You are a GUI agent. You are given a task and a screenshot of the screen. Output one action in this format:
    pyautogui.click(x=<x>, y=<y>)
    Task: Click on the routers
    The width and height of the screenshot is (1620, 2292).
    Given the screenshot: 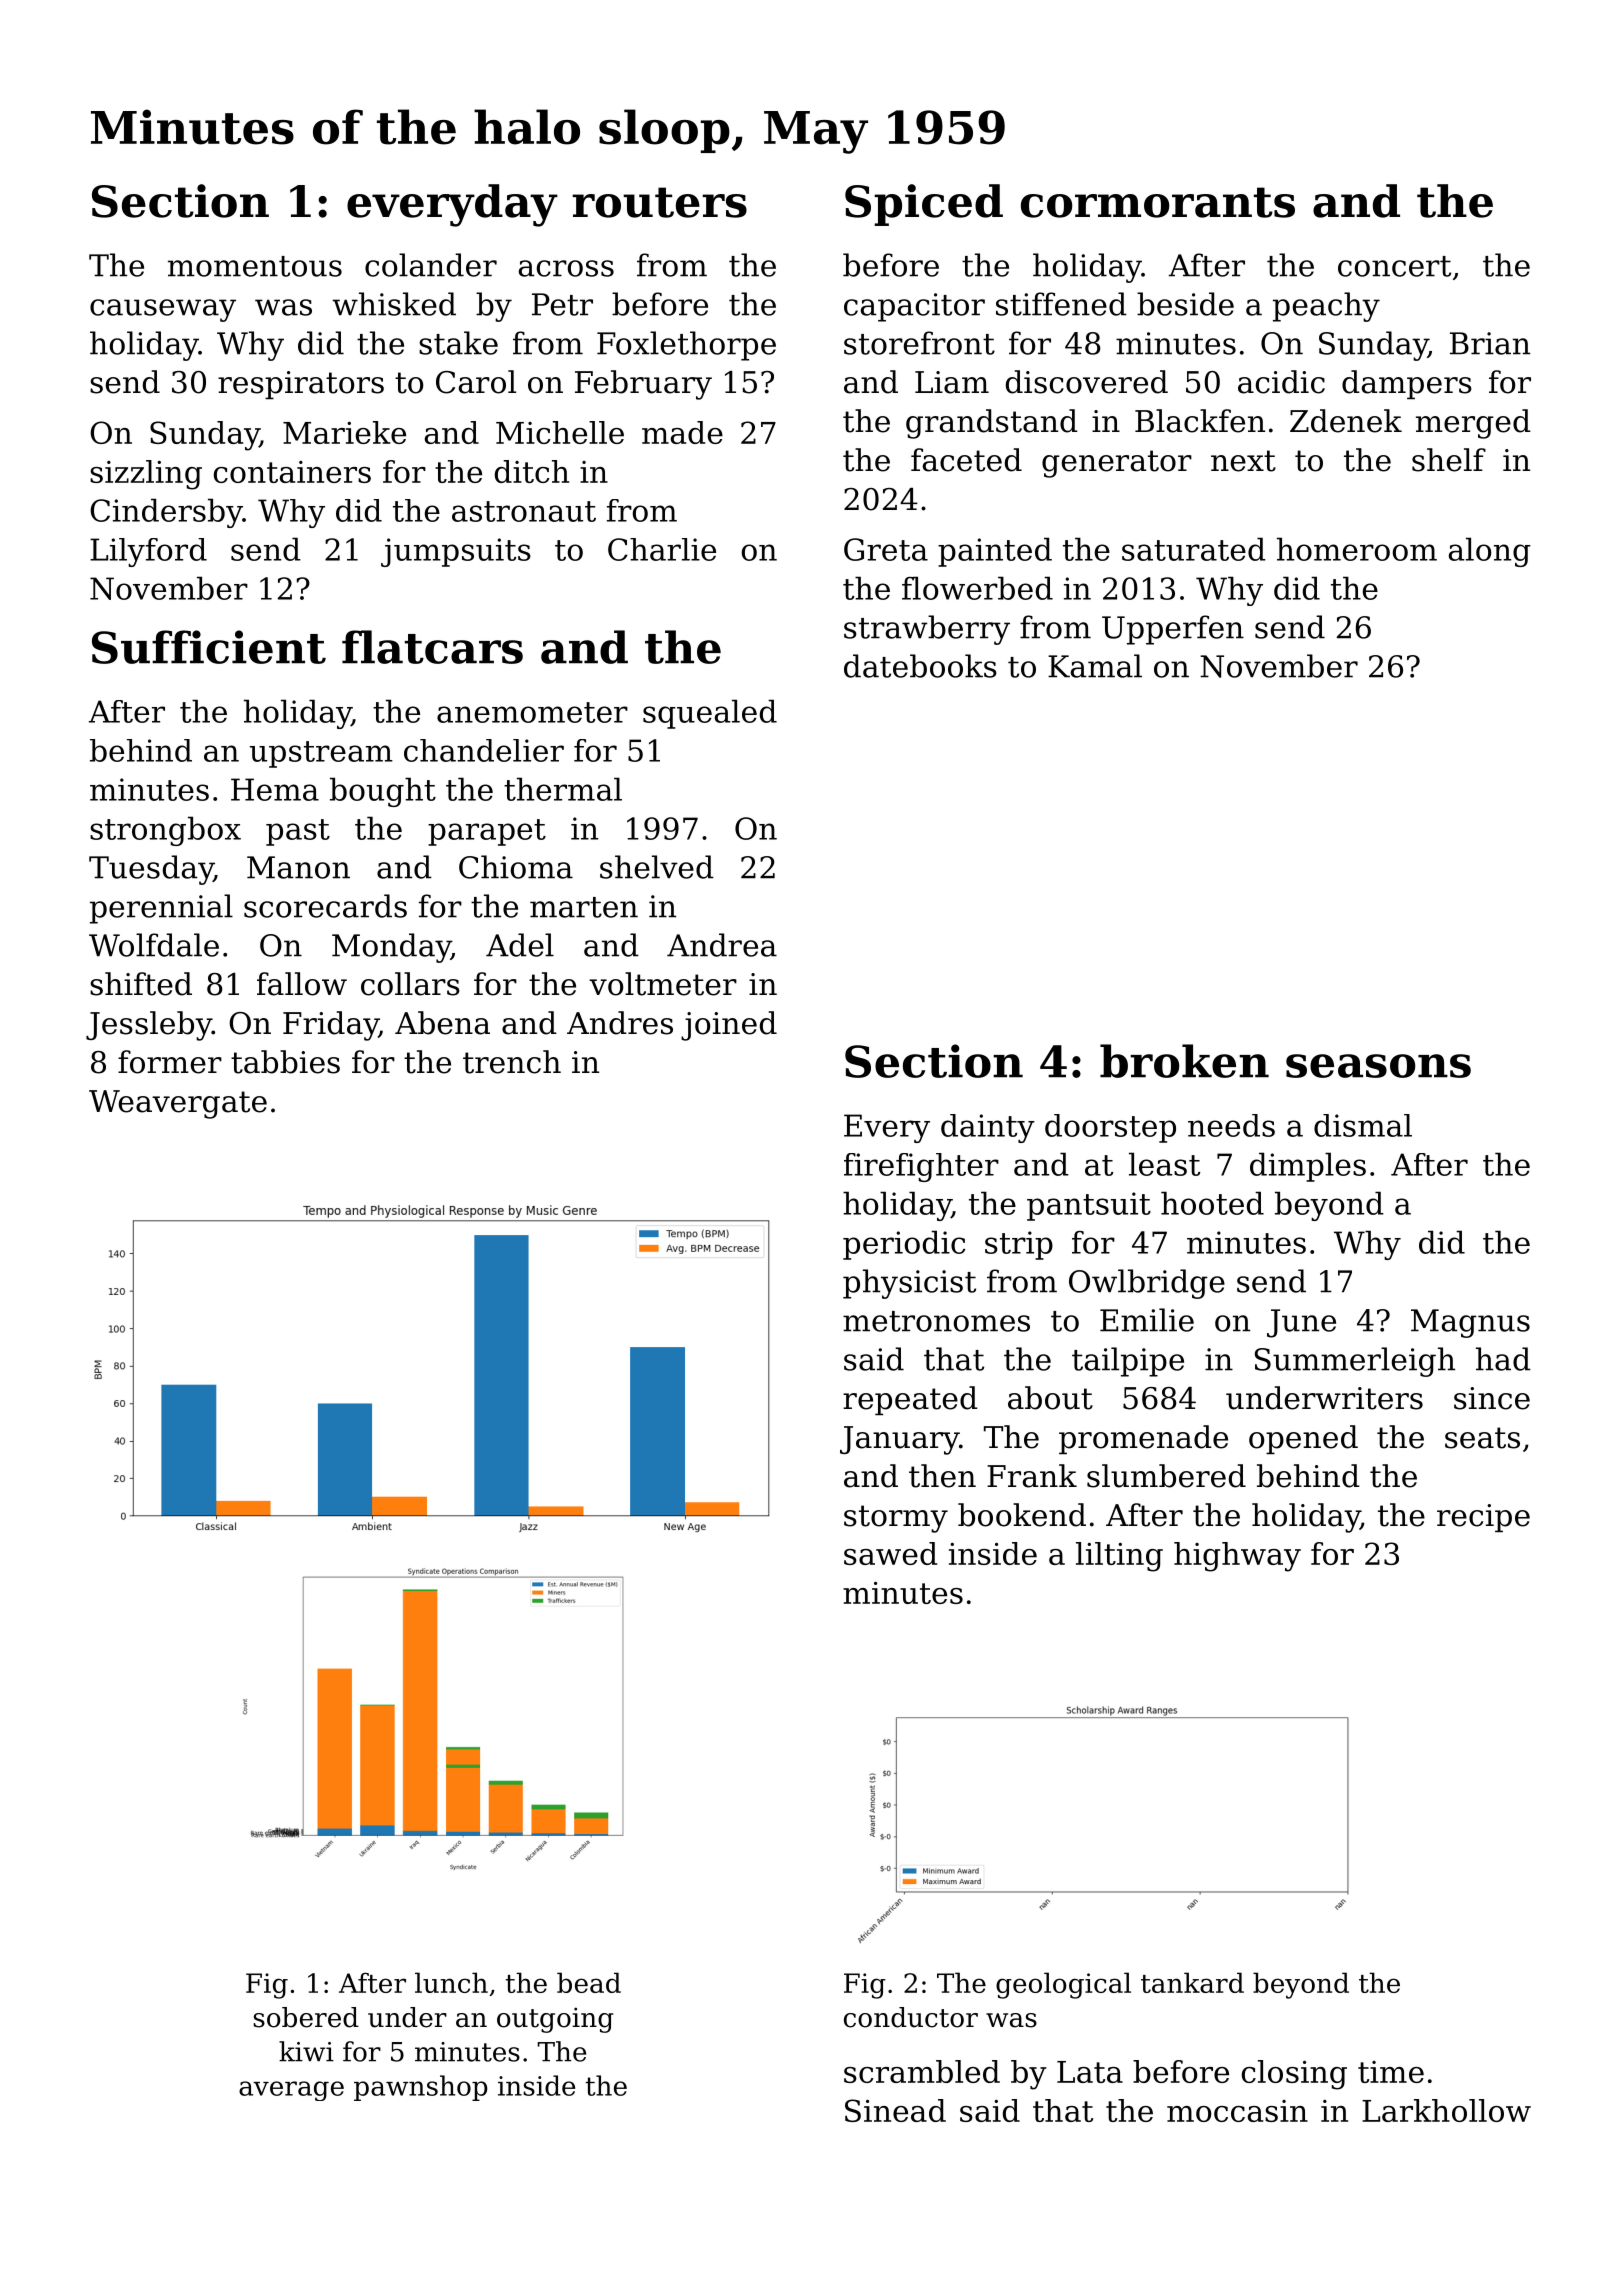 What is the action you would take?
    pyautogui.click(x=659, y=202)
